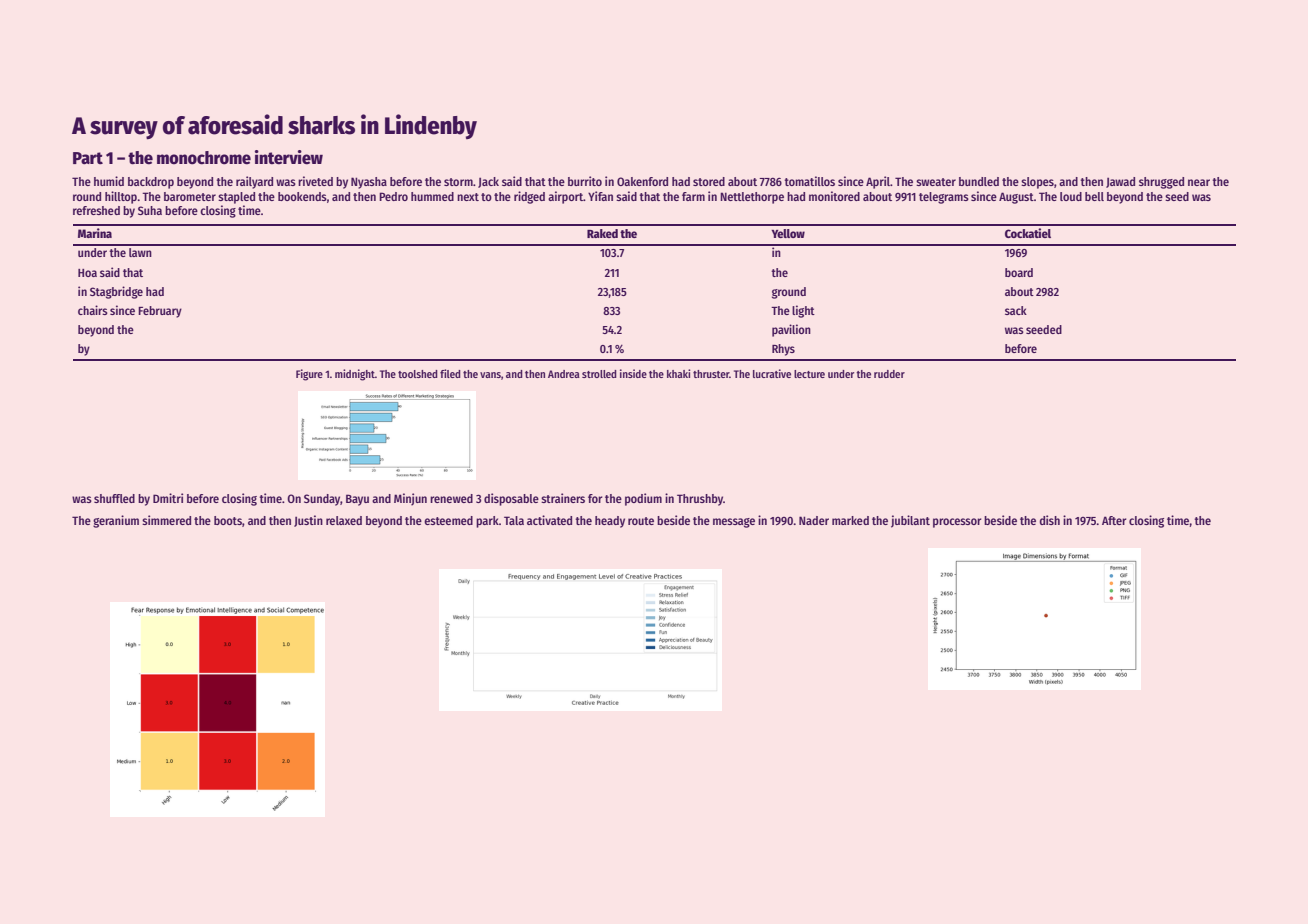  Describe the element at coordinates (602, 233) in the page. I see `Raked` at that location.
